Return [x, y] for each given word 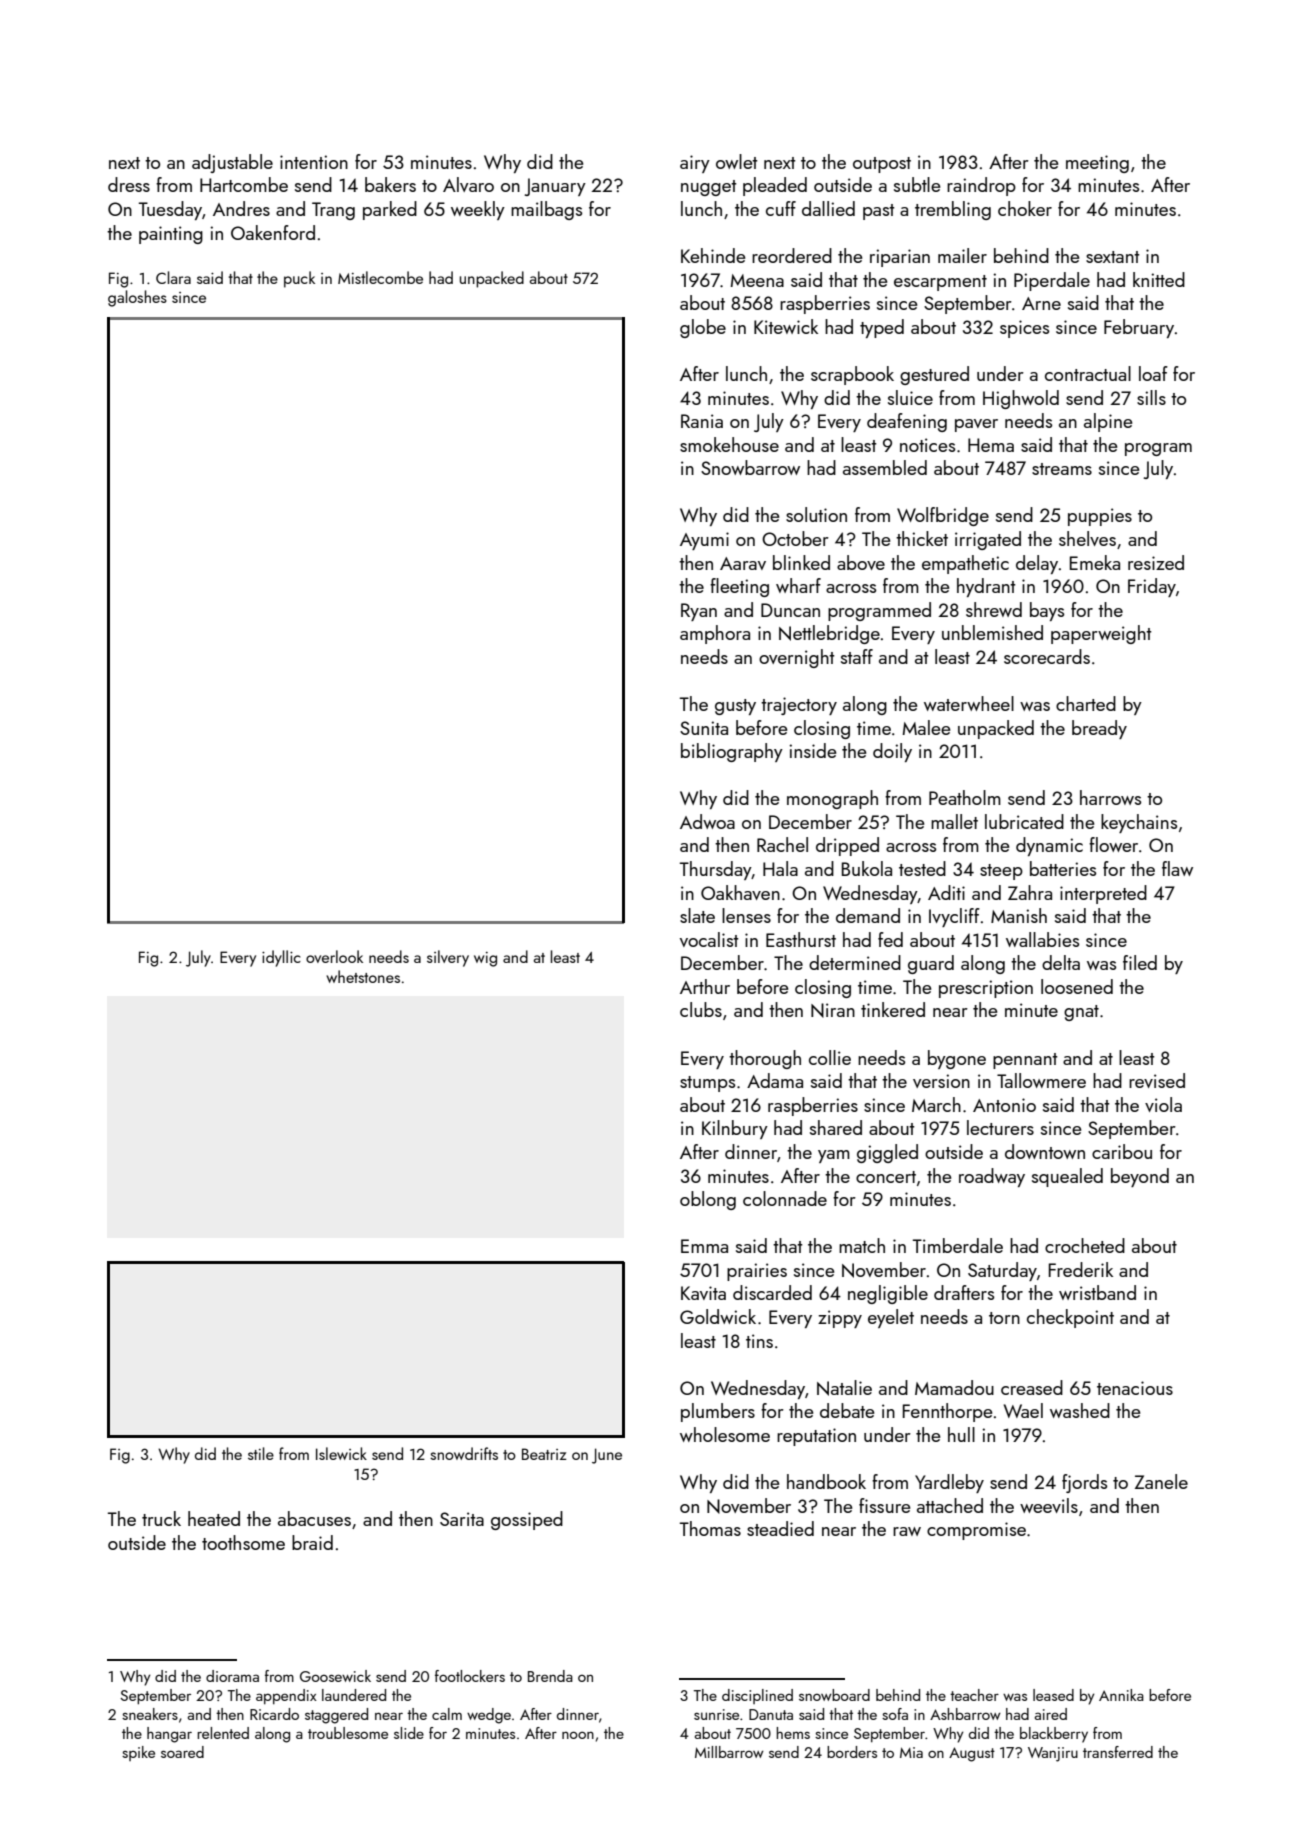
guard [931, 964]
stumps [707, 1084]
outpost [882, 165]
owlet [737, 161]
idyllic [281, 958]
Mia [911, 1752]
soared [182, 1752]
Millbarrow [729, 1752]
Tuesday [170, 210]
